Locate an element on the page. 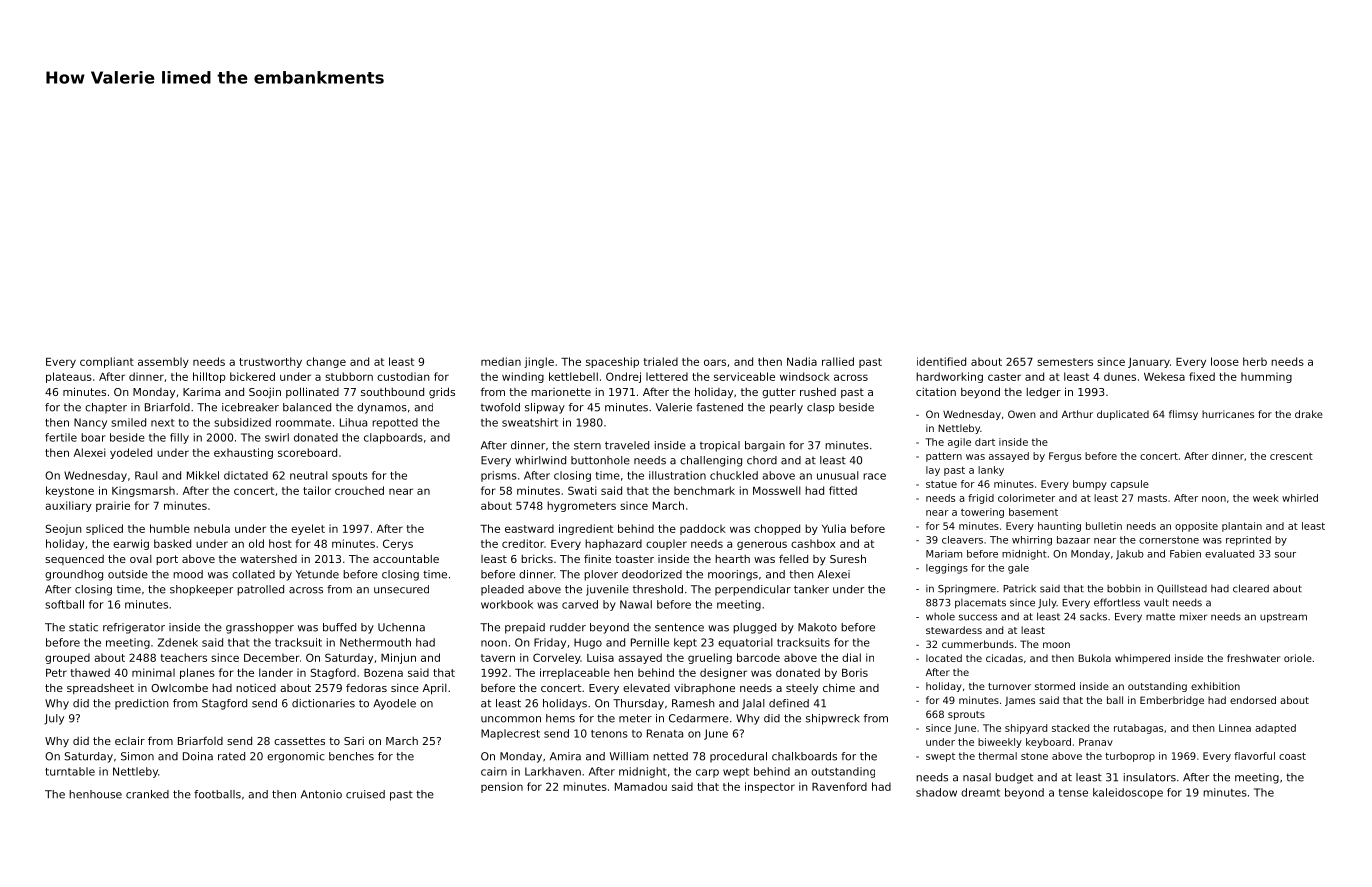  shipwreck is located at coordinates (833, 719).
